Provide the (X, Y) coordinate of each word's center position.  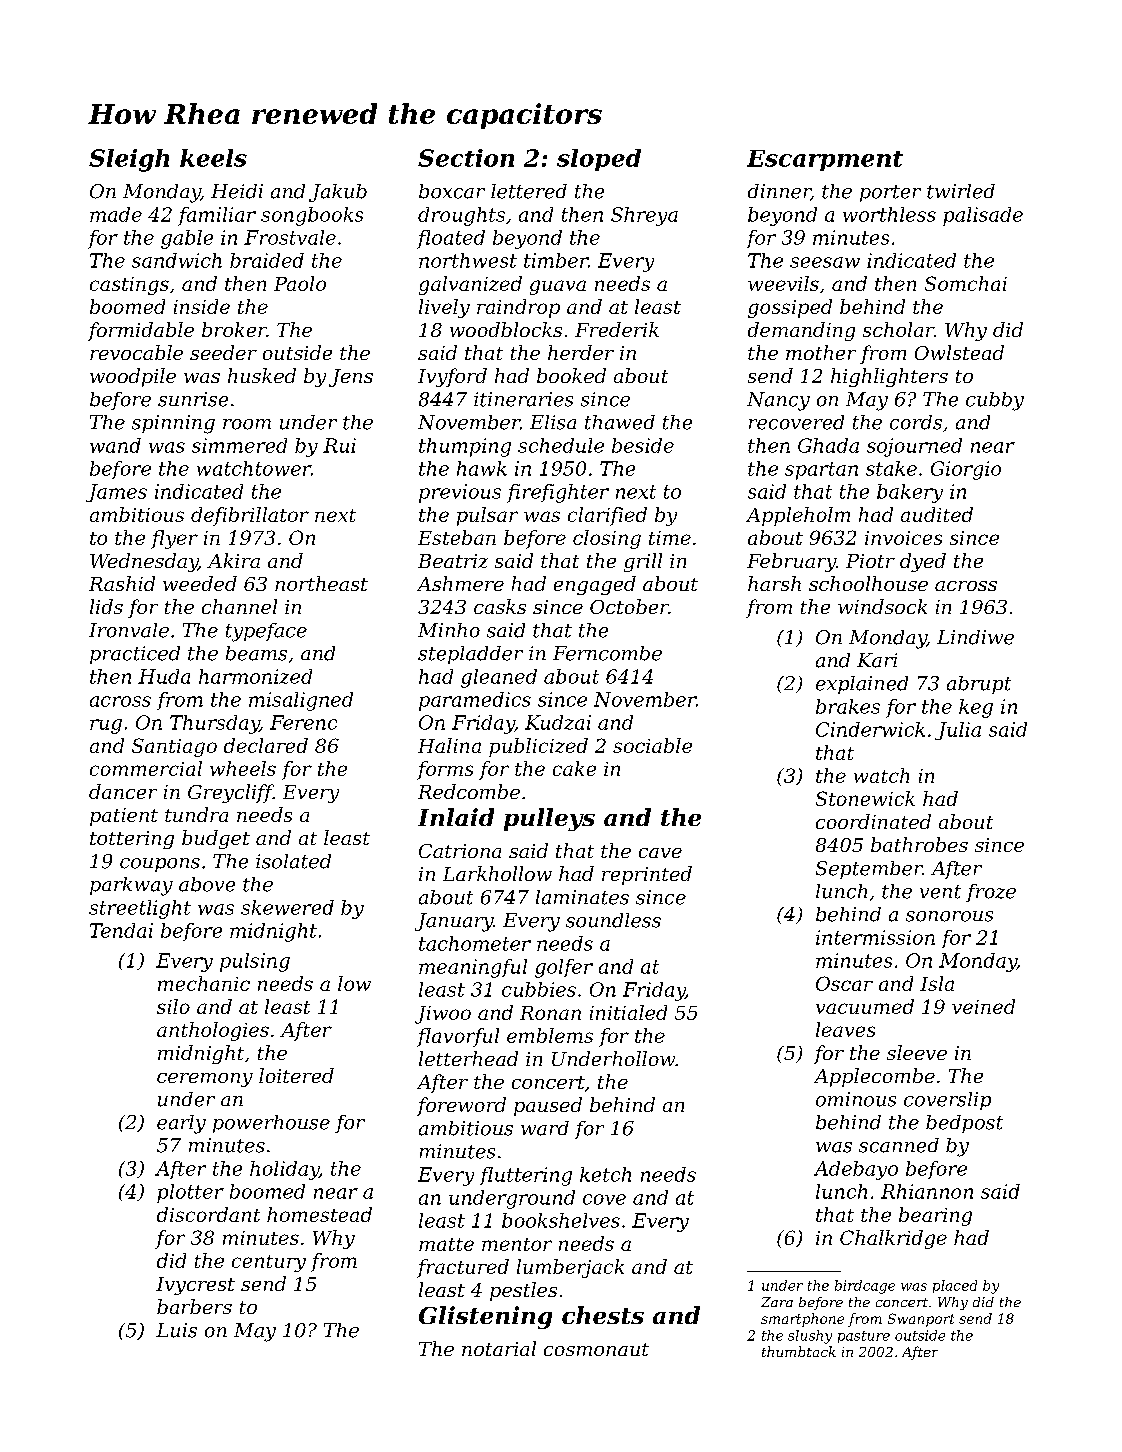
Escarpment (825, 160)
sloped (599, 160)
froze (991, 893)
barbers (194, 1306)
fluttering (526, 1176)
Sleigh (129, 160)
